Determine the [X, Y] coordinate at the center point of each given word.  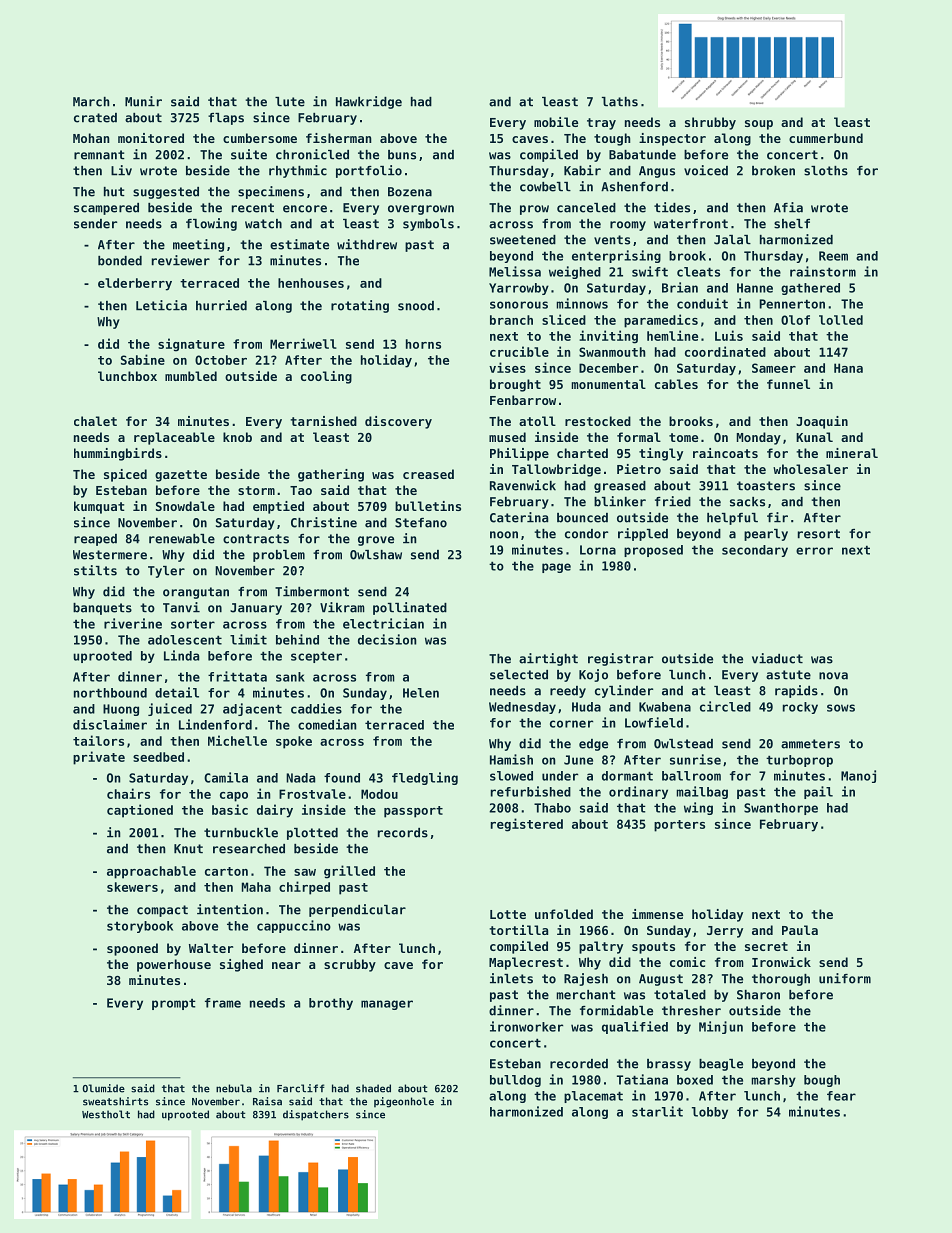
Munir [143, 101]
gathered [810, 289]
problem [279, 556]
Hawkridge [369, 102]
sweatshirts [115, 1101]
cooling [326, 377]
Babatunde [642, 155]
